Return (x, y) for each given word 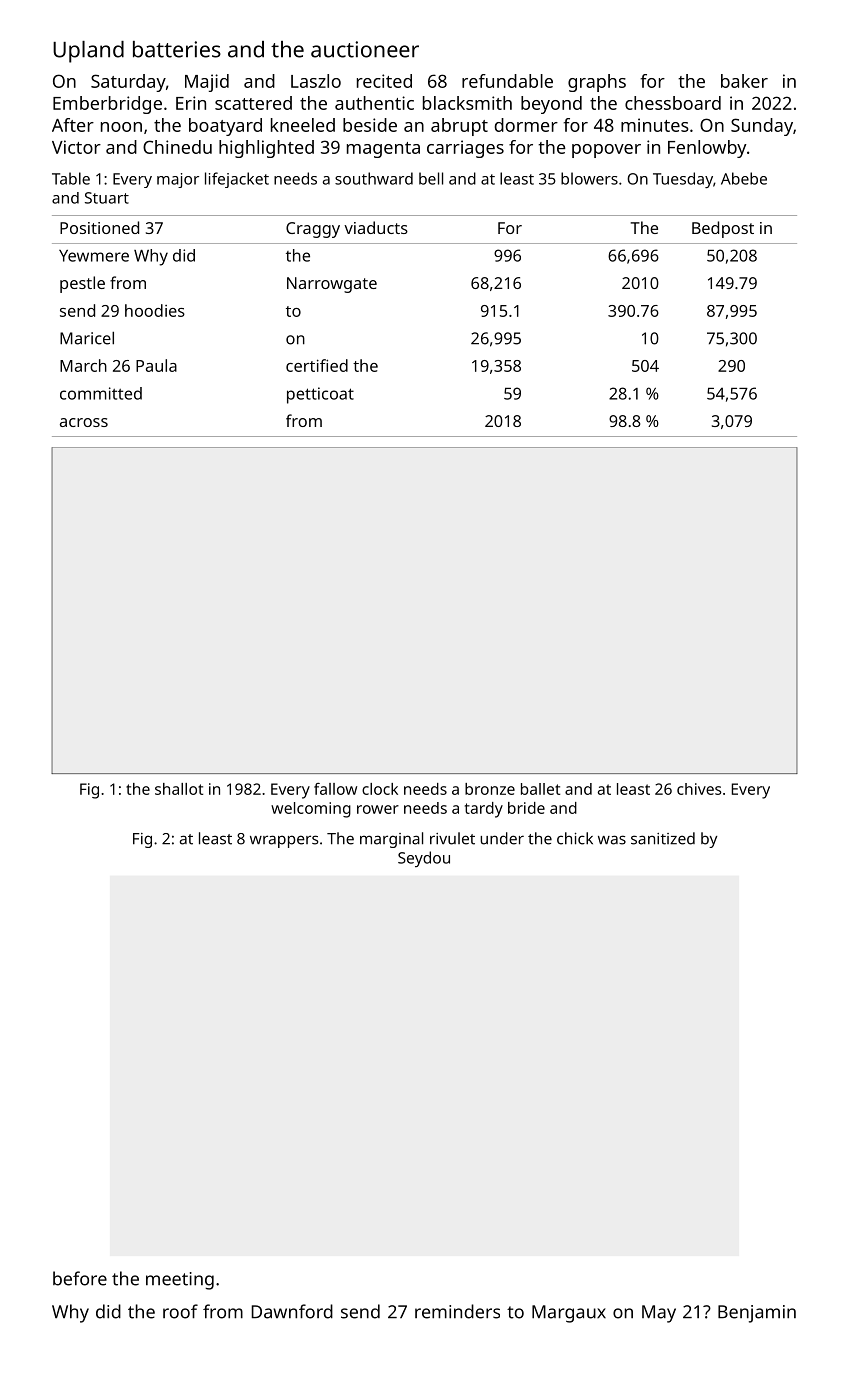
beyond (551, 105)
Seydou (424, 859)
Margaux (569, 1314)
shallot (179, 789)
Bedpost (723, 229)
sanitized (663, 838)
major (178, 180)
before (80, 1278)
